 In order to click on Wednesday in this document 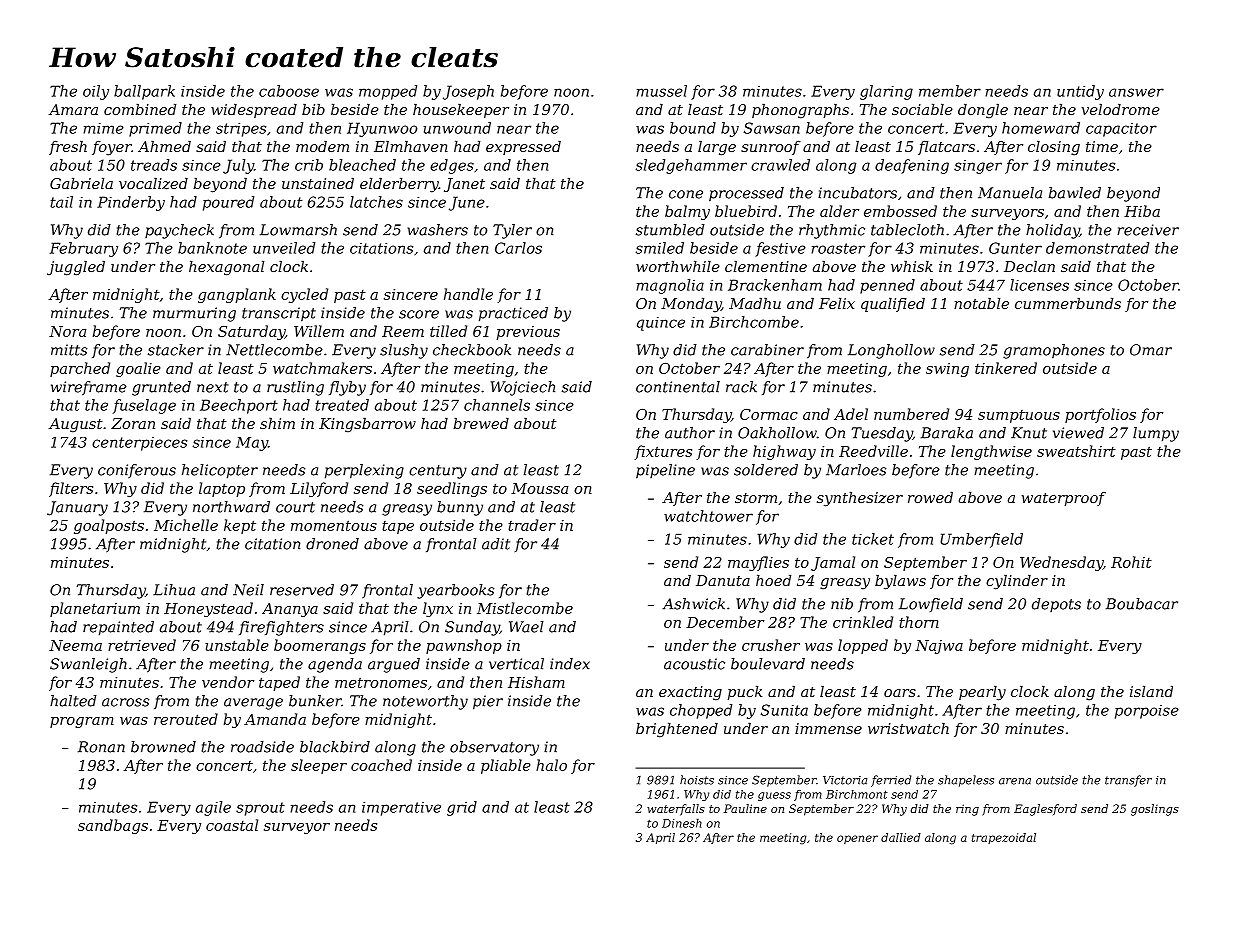, I will do `click(1061, 563)`.
